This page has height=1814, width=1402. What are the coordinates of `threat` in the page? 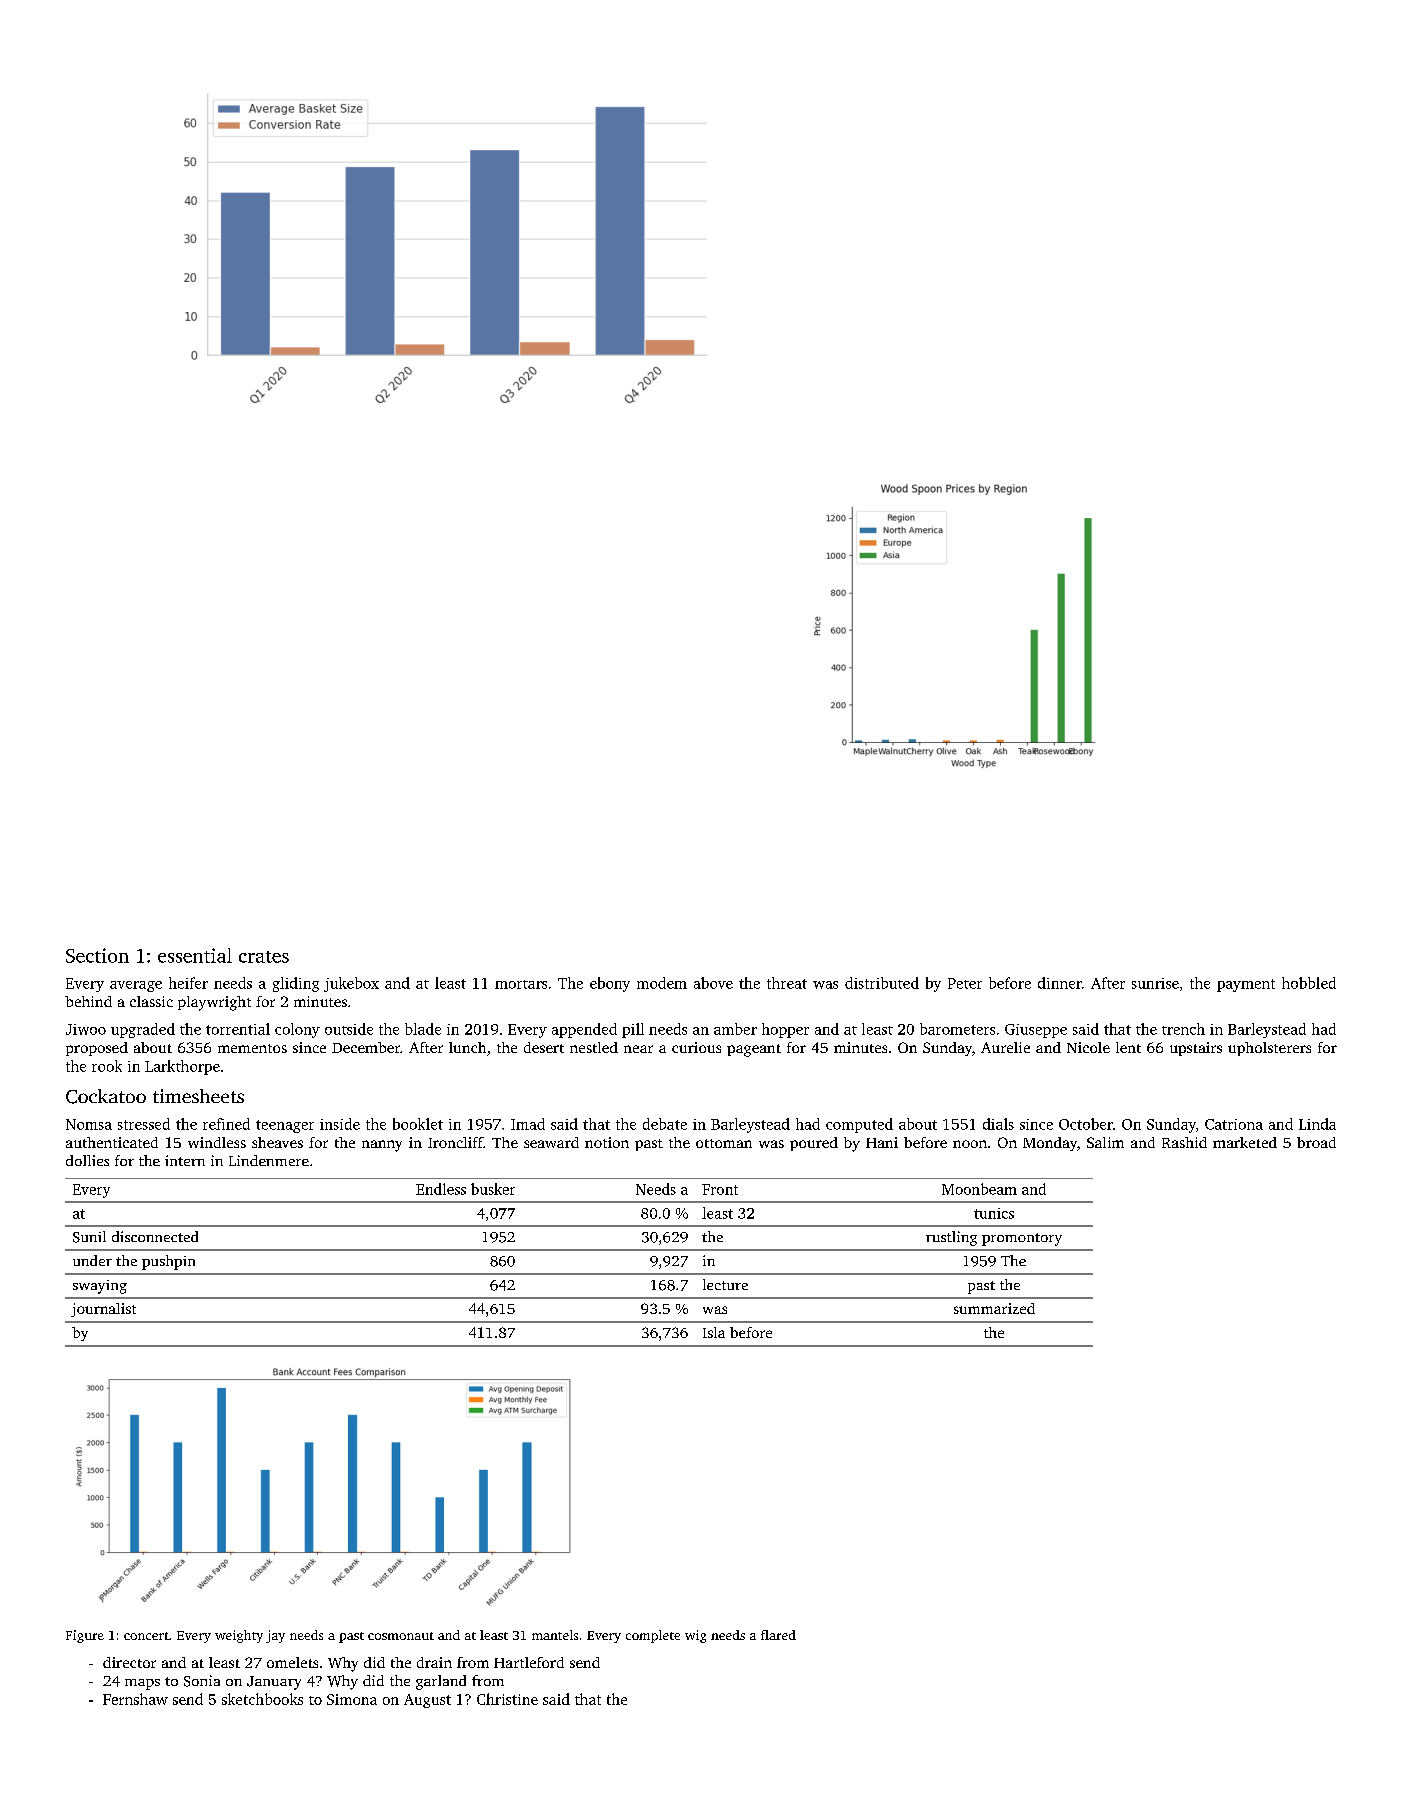 It's located at (787, 983).
